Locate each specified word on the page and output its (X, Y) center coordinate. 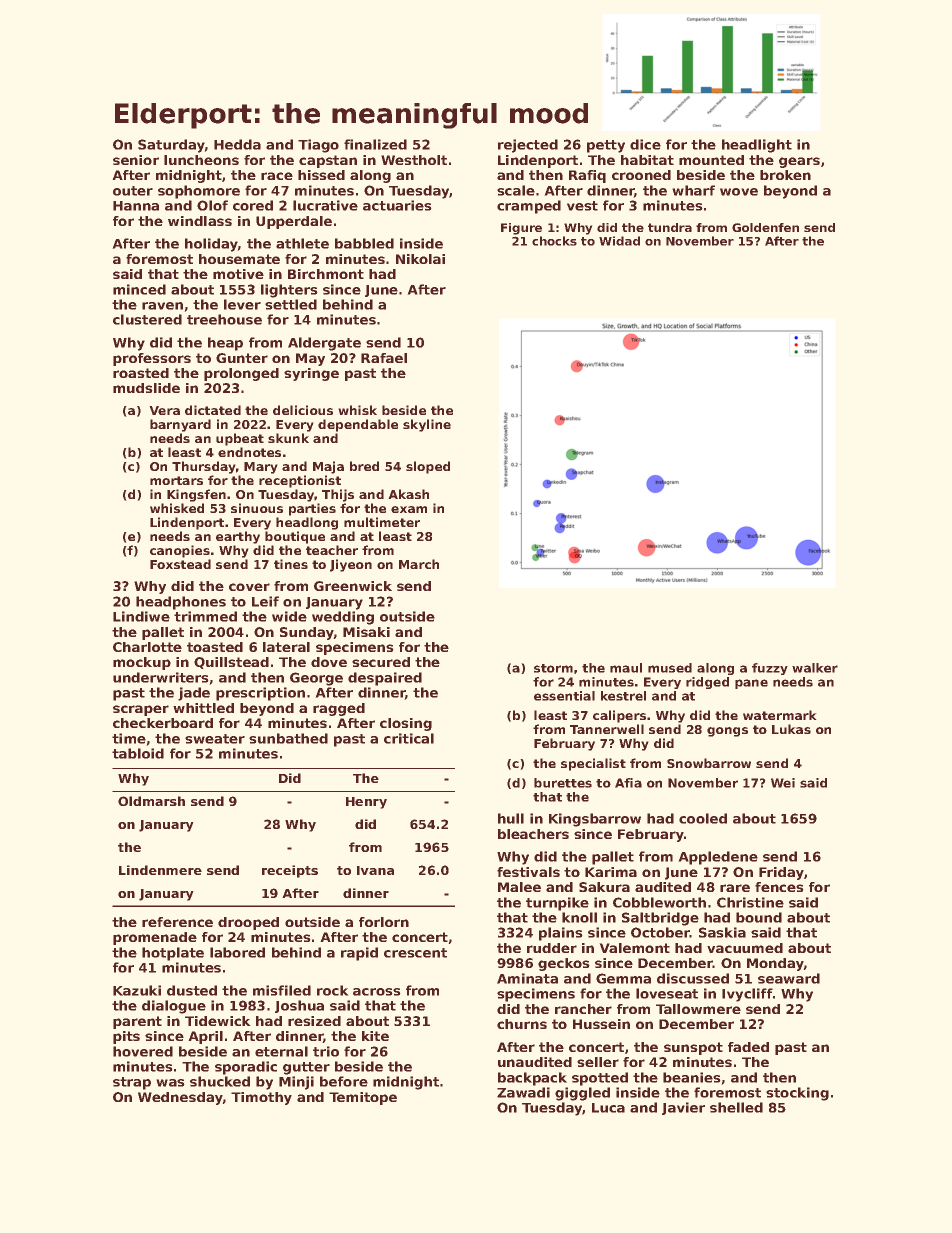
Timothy (261, 1098)
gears (799, 162)
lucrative (325, 205)
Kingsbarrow (595, 820)
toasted (215, 647)
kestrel (623, 696)
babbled (364, 243)
